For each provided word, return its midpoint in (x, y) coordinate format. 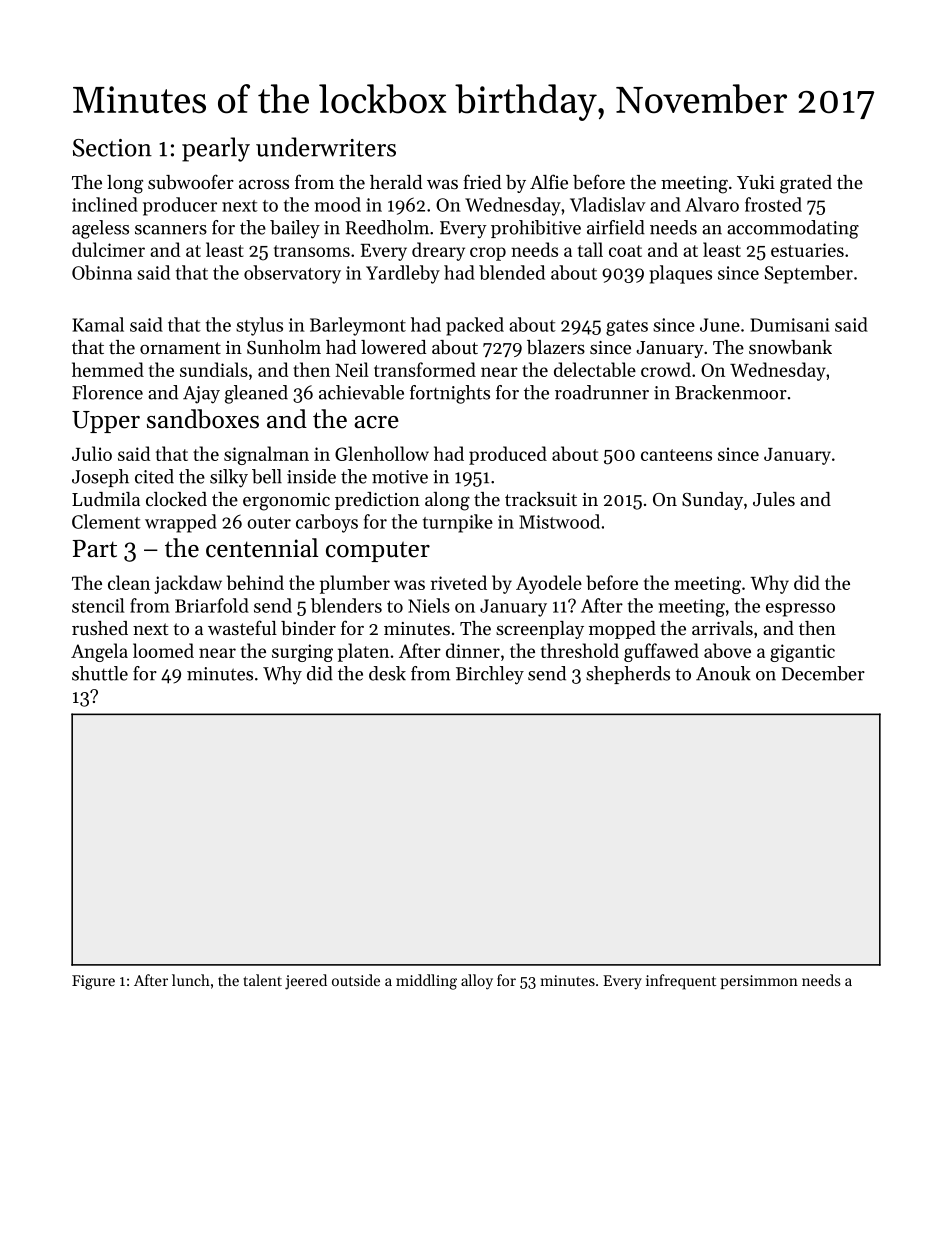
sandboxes (203, 419)
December (823, 673)
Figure (93, 982)
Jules (774, 499)
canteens (676, 455)
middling (426, 982)
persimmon (759, 982)
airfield (616, 227)
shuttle (100, 673)
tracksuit (541, 499)
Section (112, 148)
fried (482, 181)
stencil (98, 605)
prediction (377, 501)
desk (387, 673)
